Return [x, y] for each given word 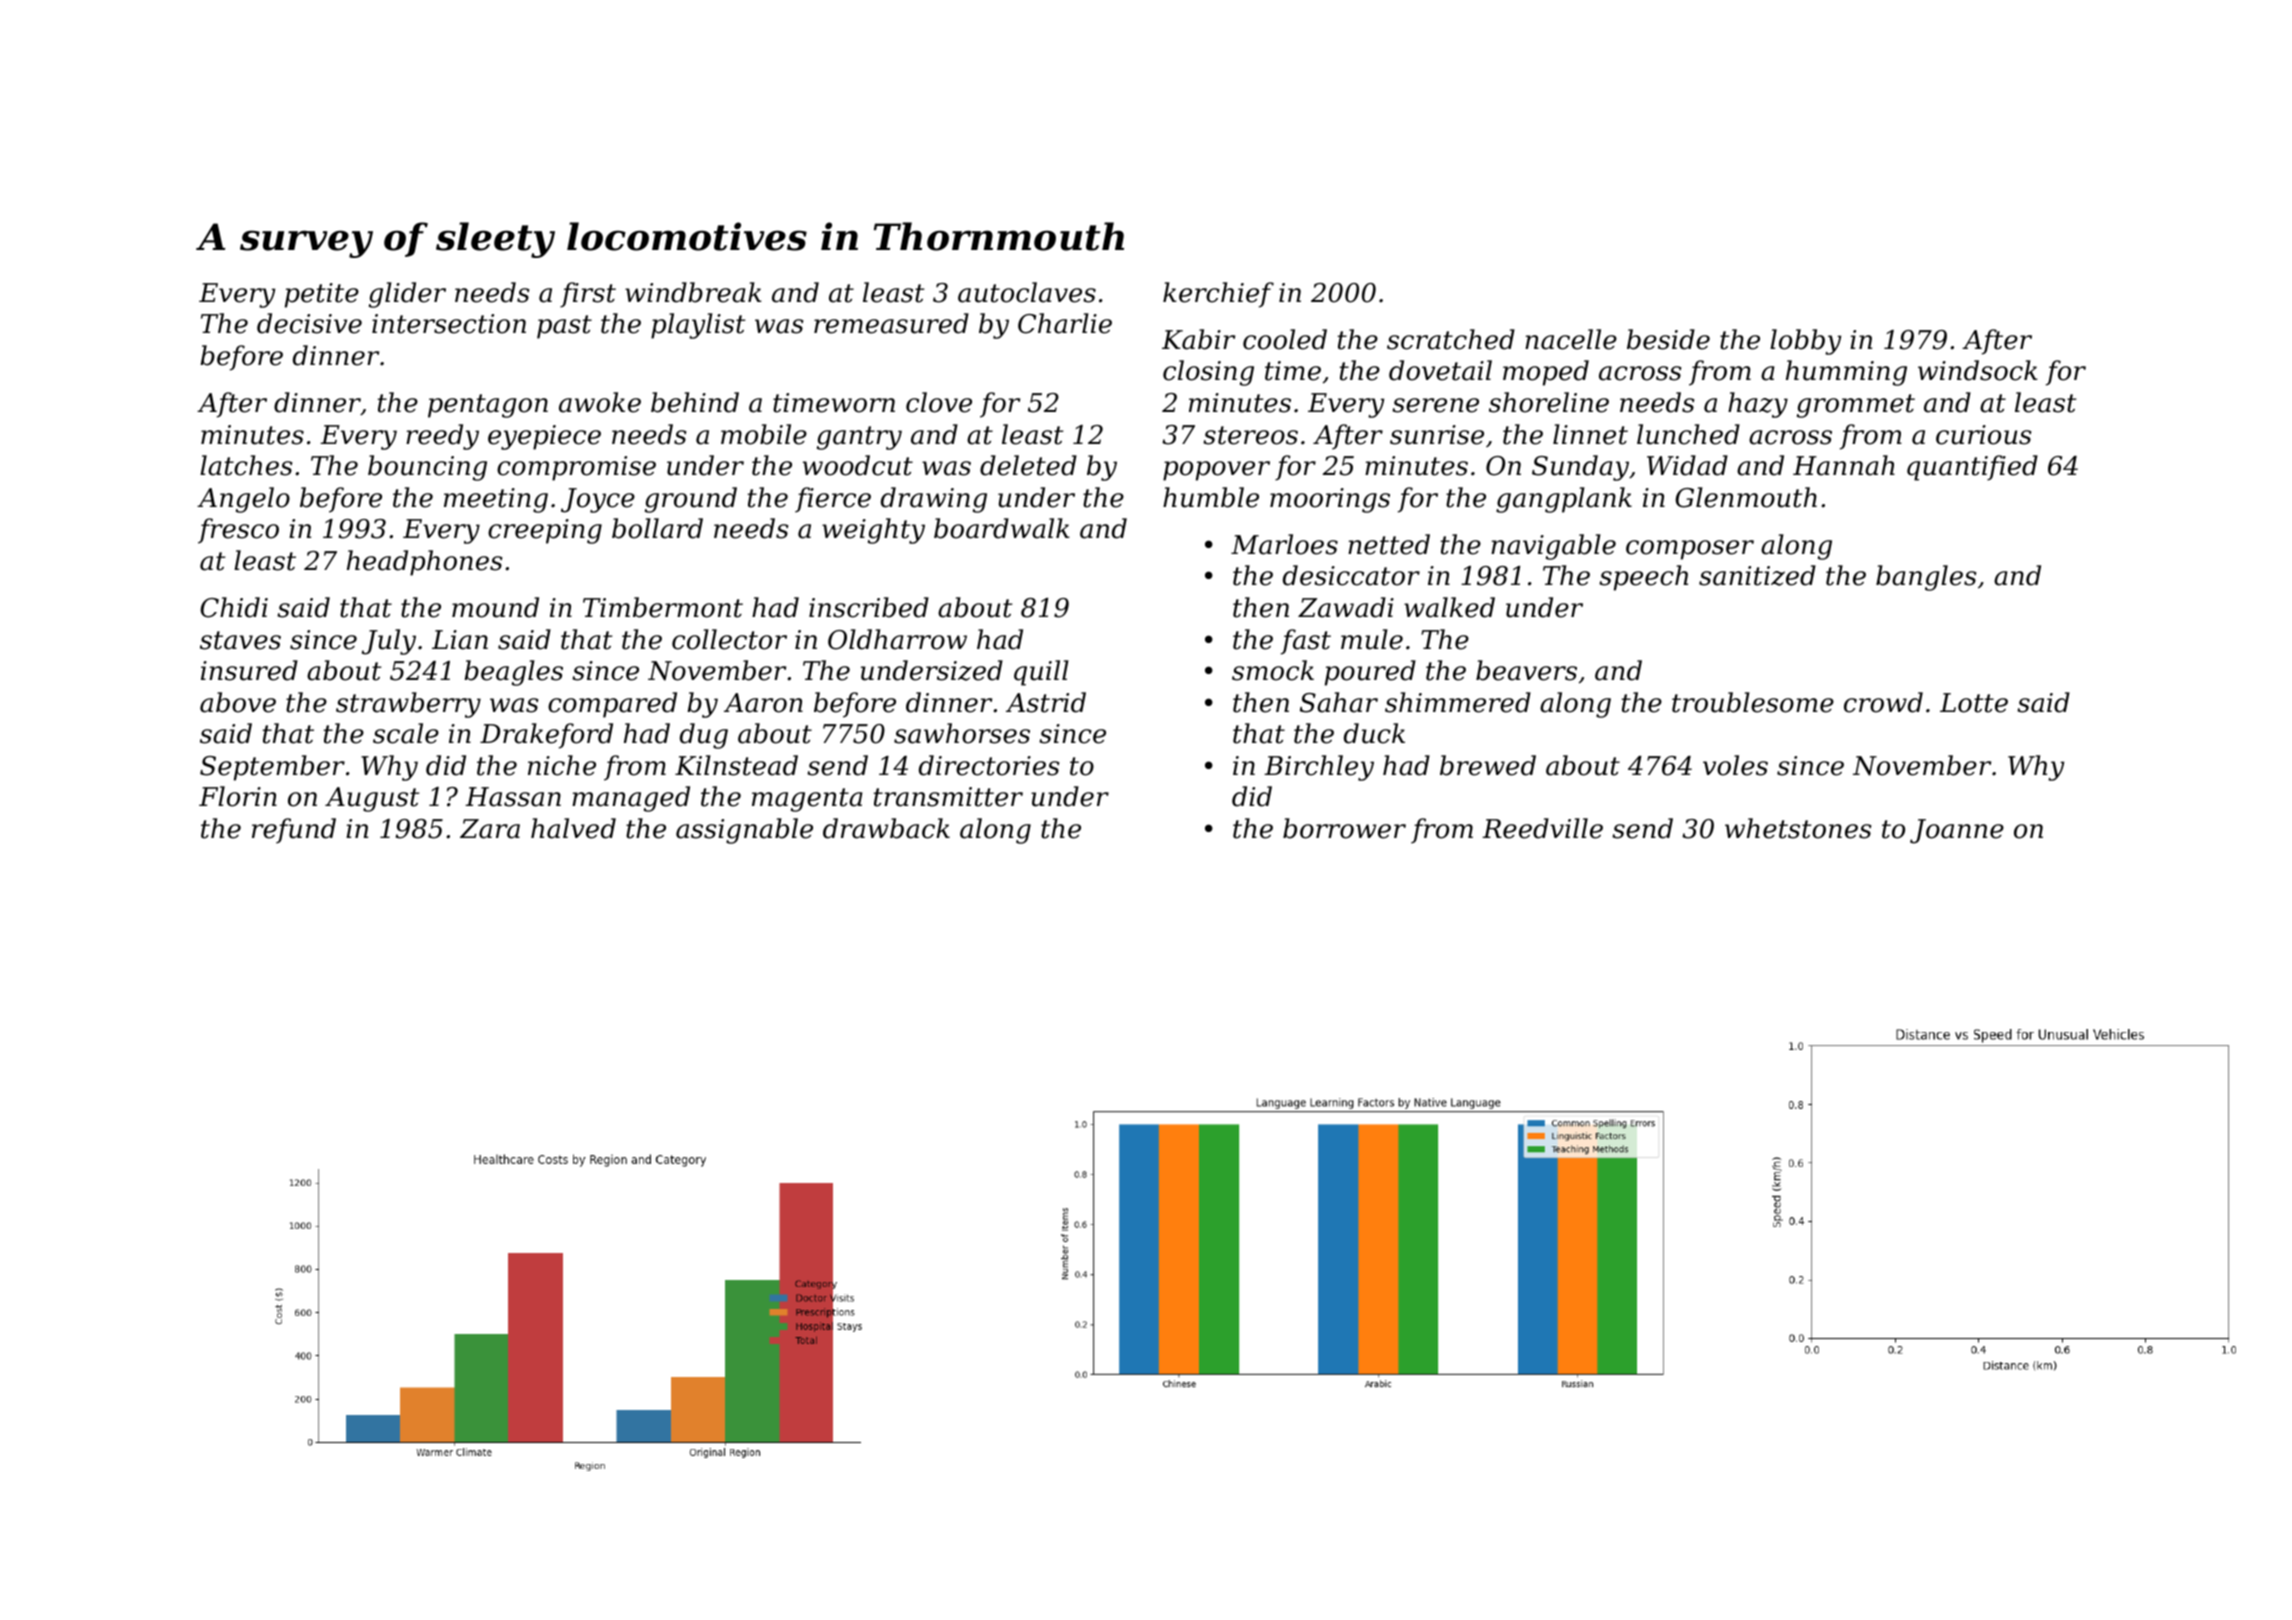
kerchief [1218, 295]
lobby [1805, 342]
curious [1984, 435]
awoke [600, 402]
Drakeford [546, 736]
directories [989, 765]
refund [294, 831]
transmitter [948, 797]
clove [939, 402]
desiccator [1351, 575]
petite [322, 295]
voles [1735, 765]
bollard [657, 528]
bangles [1926, 578]
